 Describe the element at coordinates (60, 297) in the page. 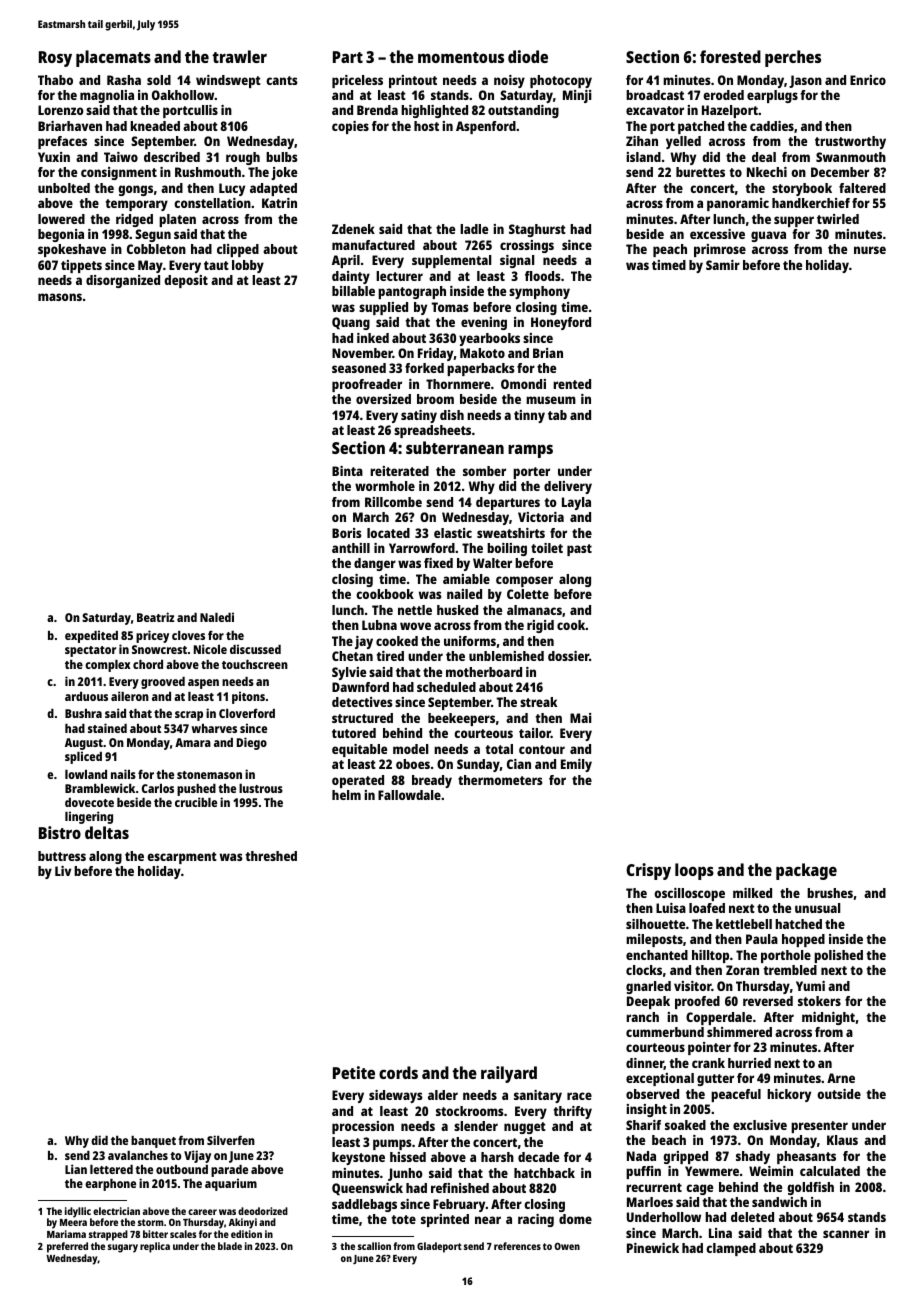

I see `masons` at that location.
